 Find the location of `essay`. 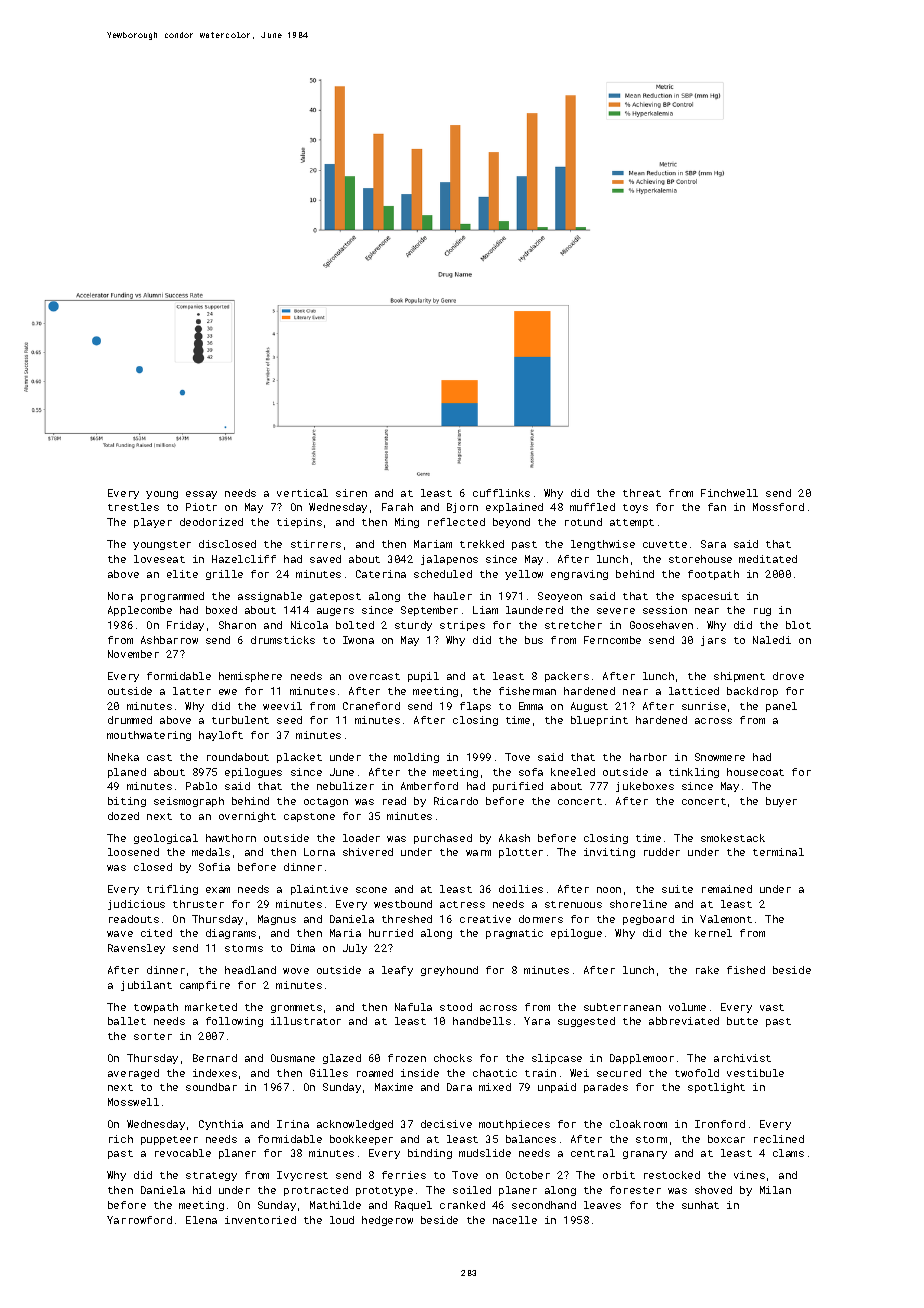

essay is located at coordinates (201, 495).
